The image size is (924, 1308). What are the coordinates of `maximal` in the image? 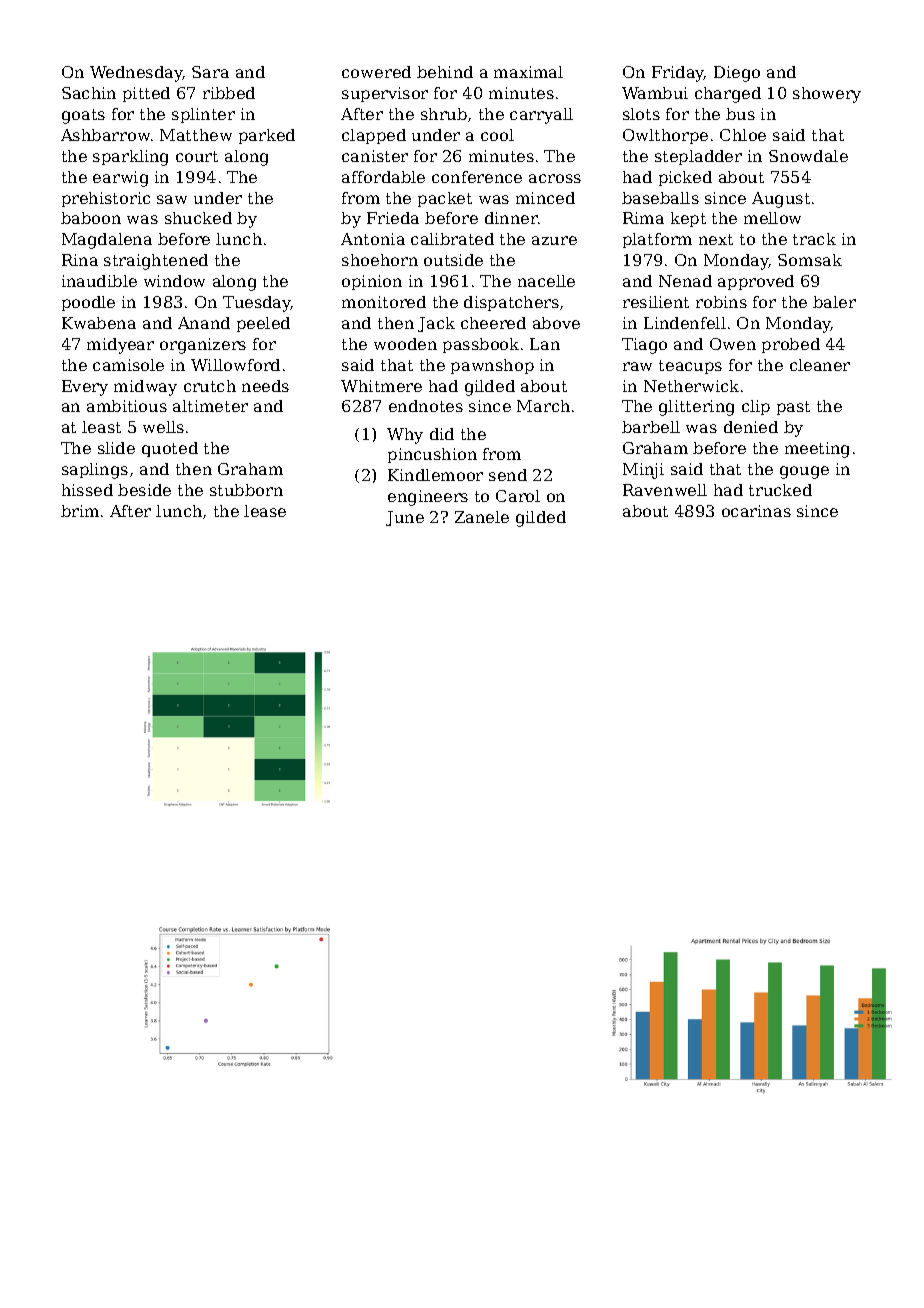 It's located at (528, 72).
